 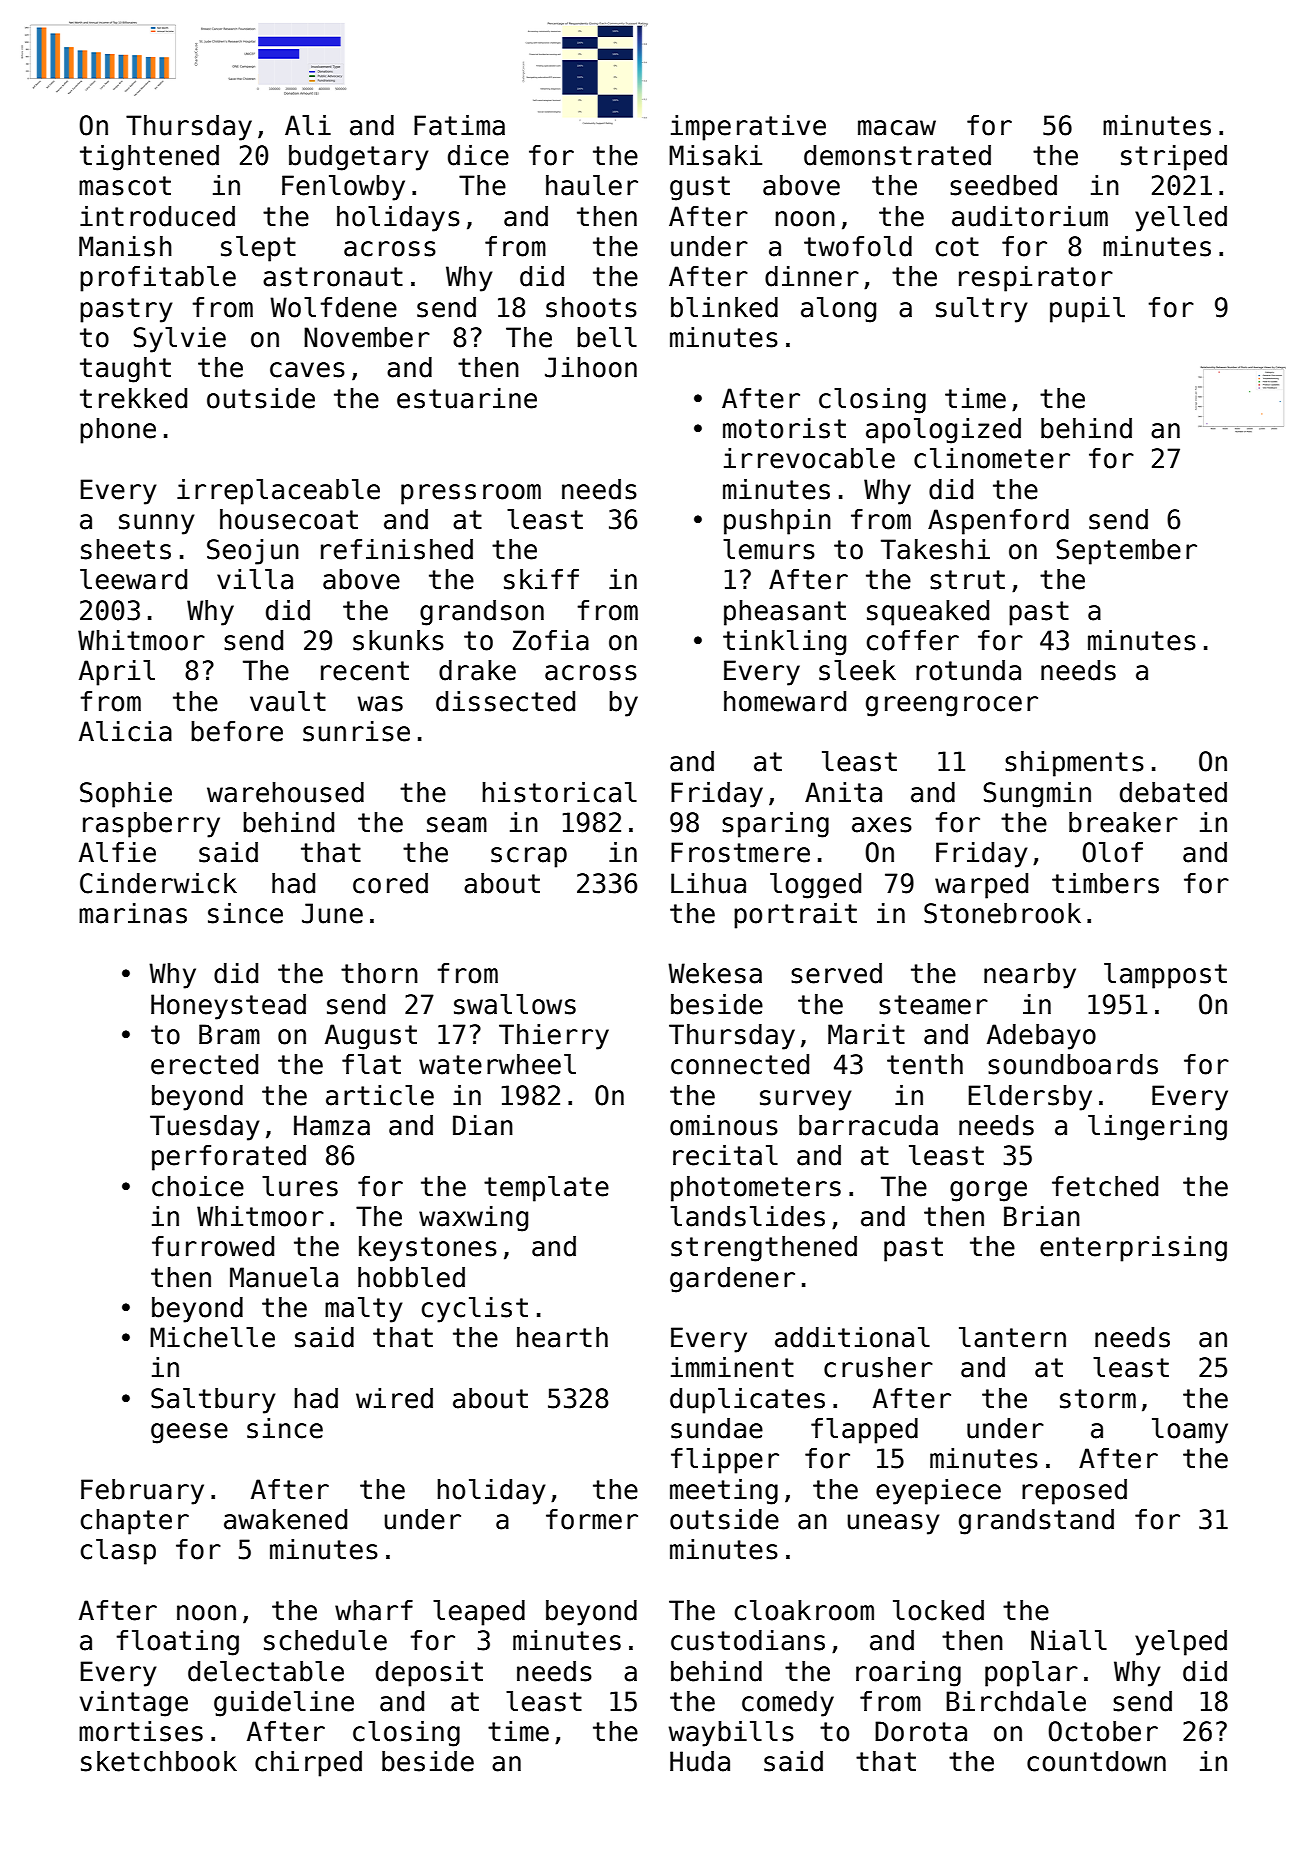 What do you see at coordinates (325, 1640) in the page?
I see `schedule` at bounding box center [325, 1640].
